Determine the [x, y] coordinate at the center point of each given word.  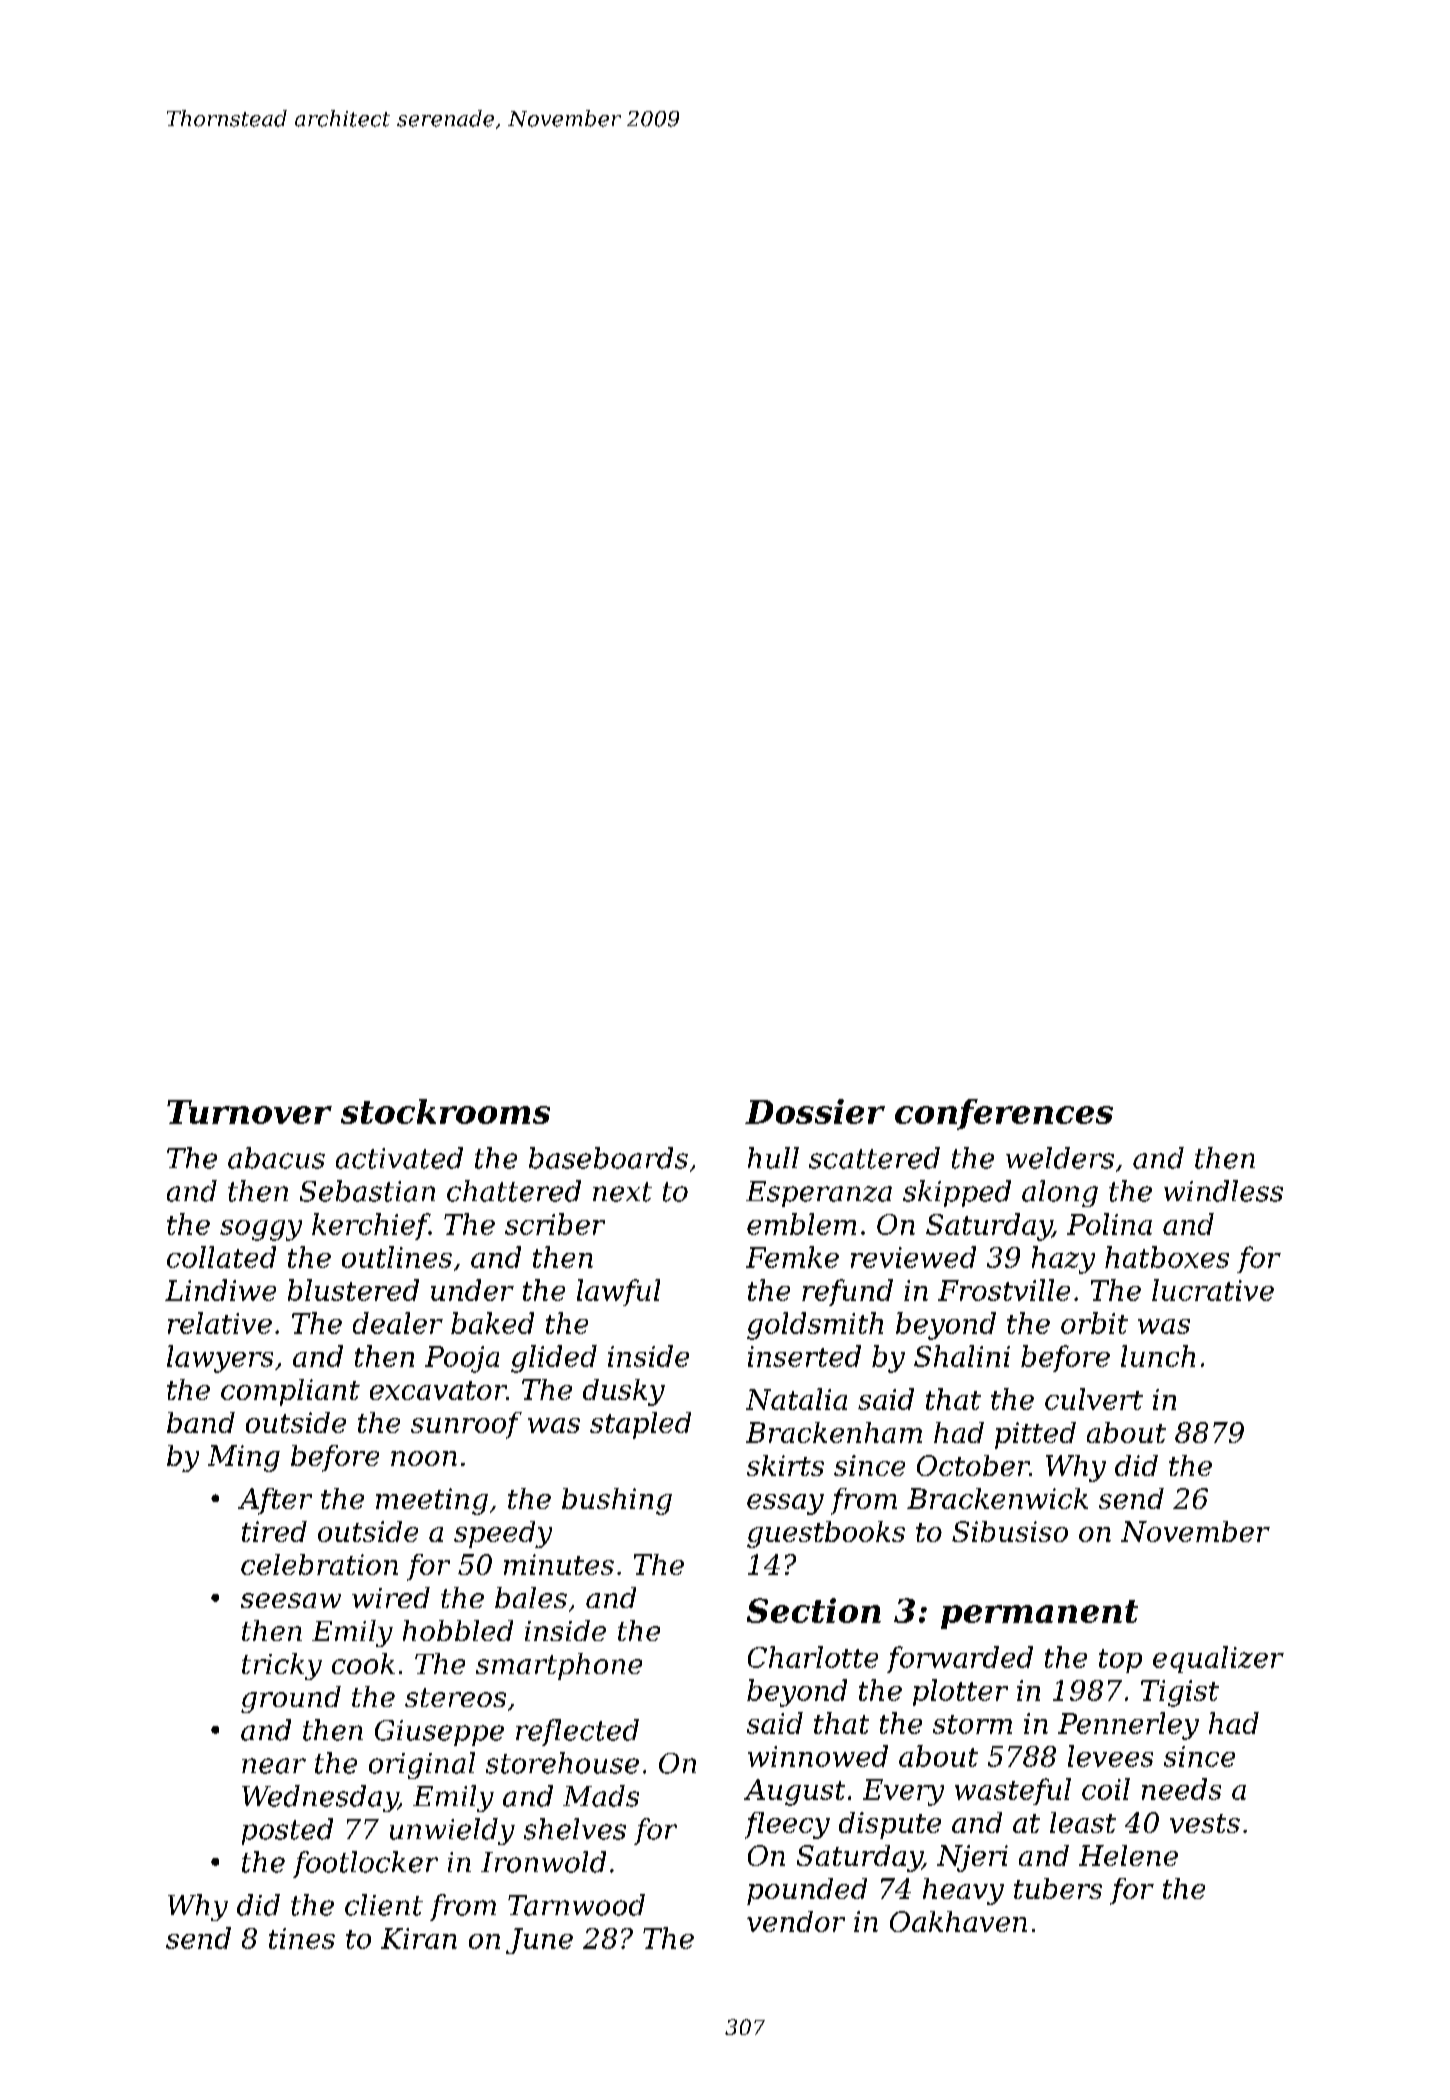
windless [1223, 1191]
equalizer [1218, 1659]
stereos [455, 1697]
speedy [503, 1534]
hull [773, 1158]
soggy [261, 1230]
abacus [276, 1158]
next [622, 1192]
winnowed [818, 1756]
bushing [617, 1501]
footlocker [365, 1864]
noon [424, 1458]
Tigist [1180, 1693]
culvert [1094, 1399]
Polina [1109, 1224]
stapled [640, 1425]
